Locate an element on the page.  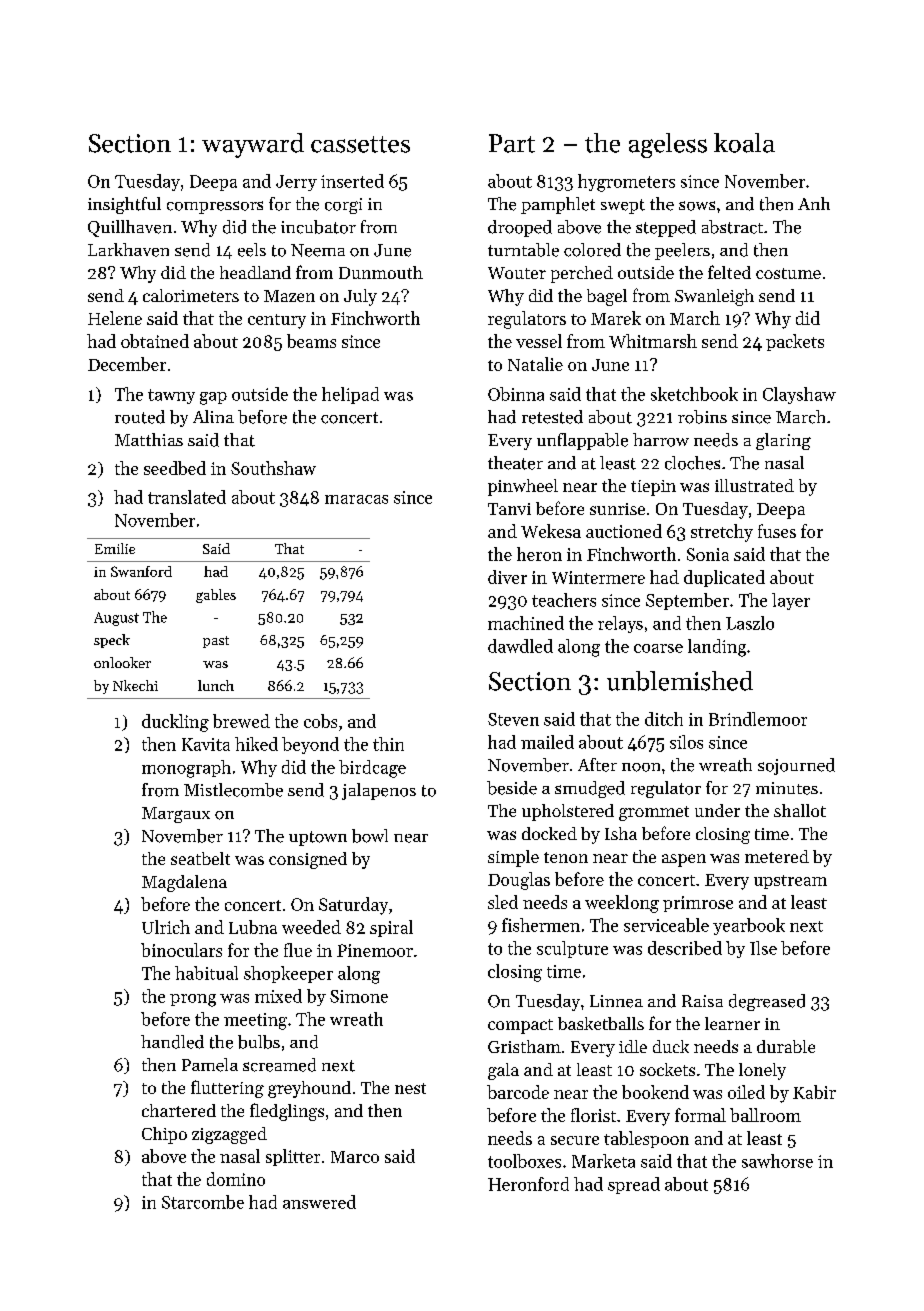
costume is located at coordinates (788, 273).
